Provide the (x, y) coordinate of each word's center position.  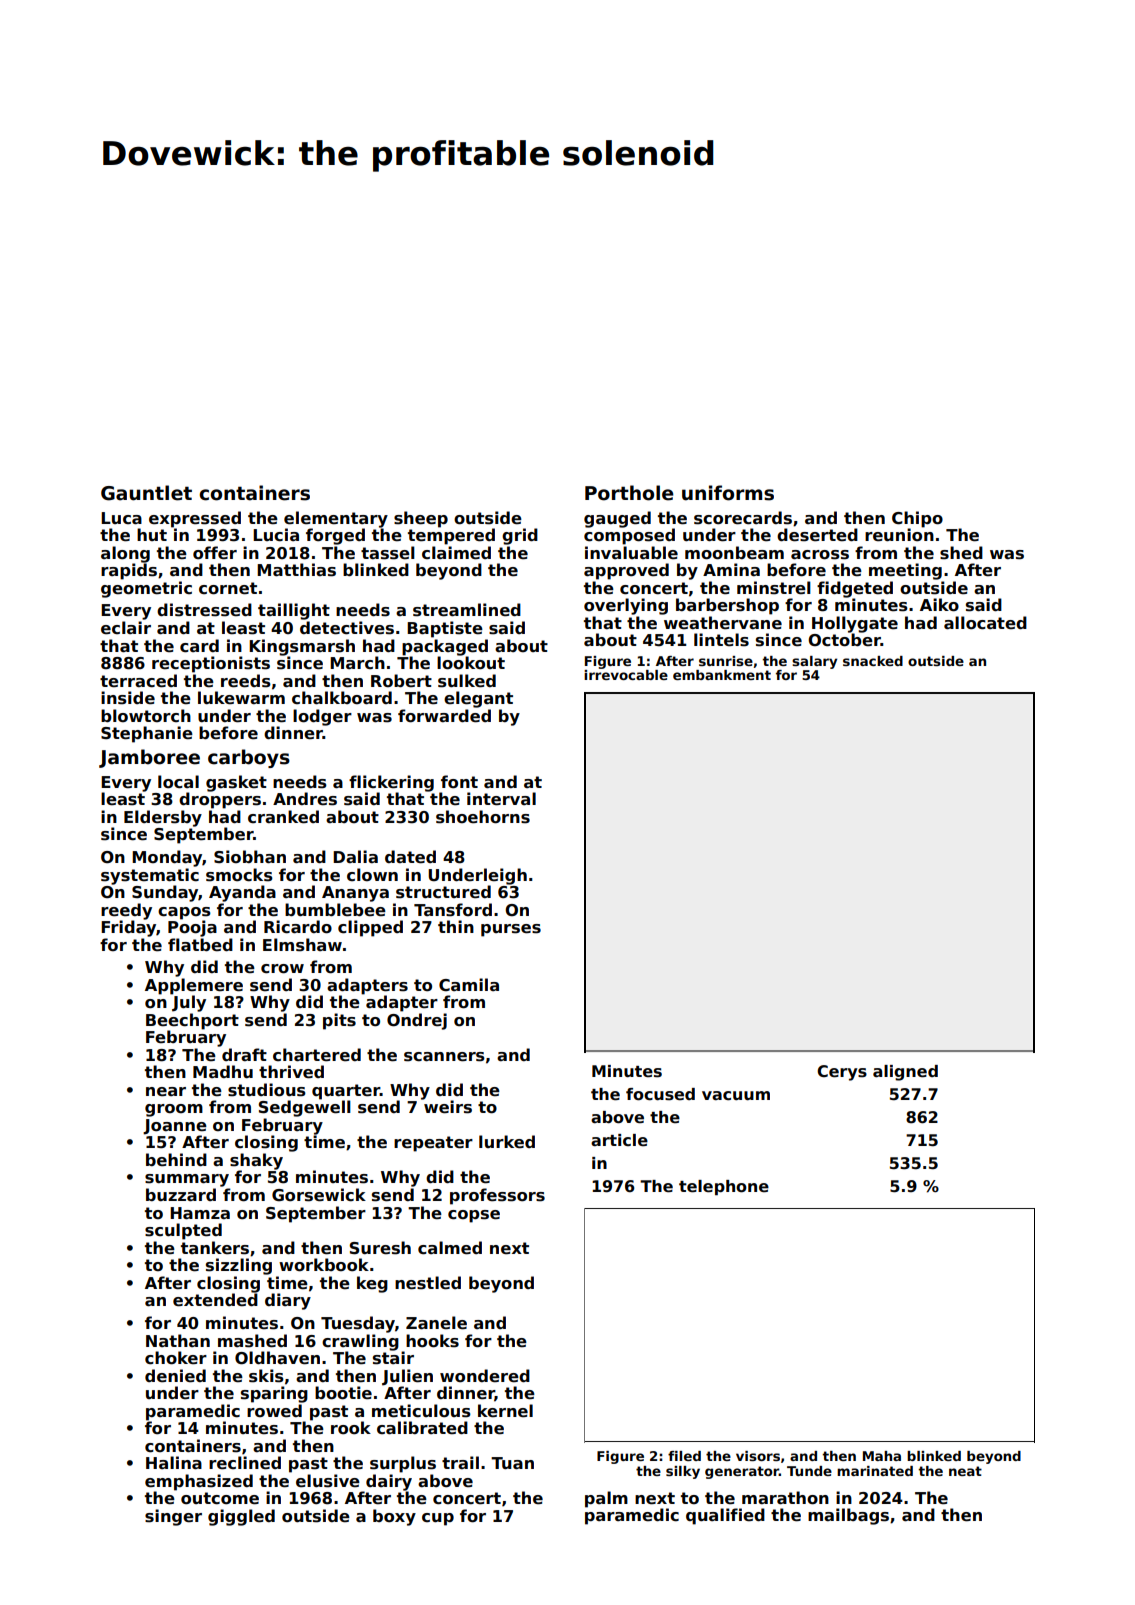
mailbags (848, 1516)
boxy (394, 1517)
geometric (146, 589)
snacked (873, 661)
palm (606, 1499)
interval (501, 799)
